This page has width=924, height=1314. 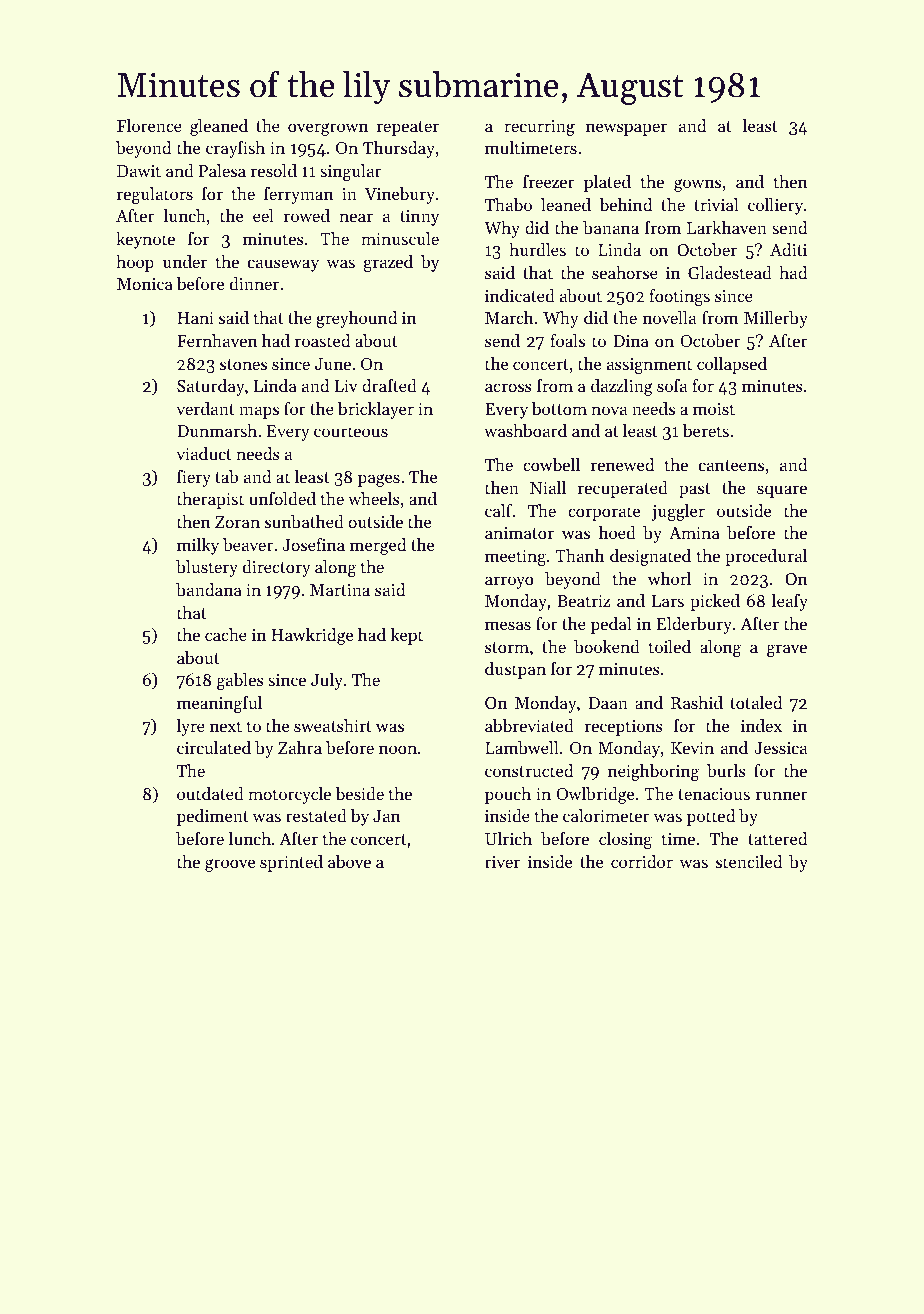 What do you see at coordinates (697, 185) in the page?
I see `gowns` at bounding box center [697, 185].
